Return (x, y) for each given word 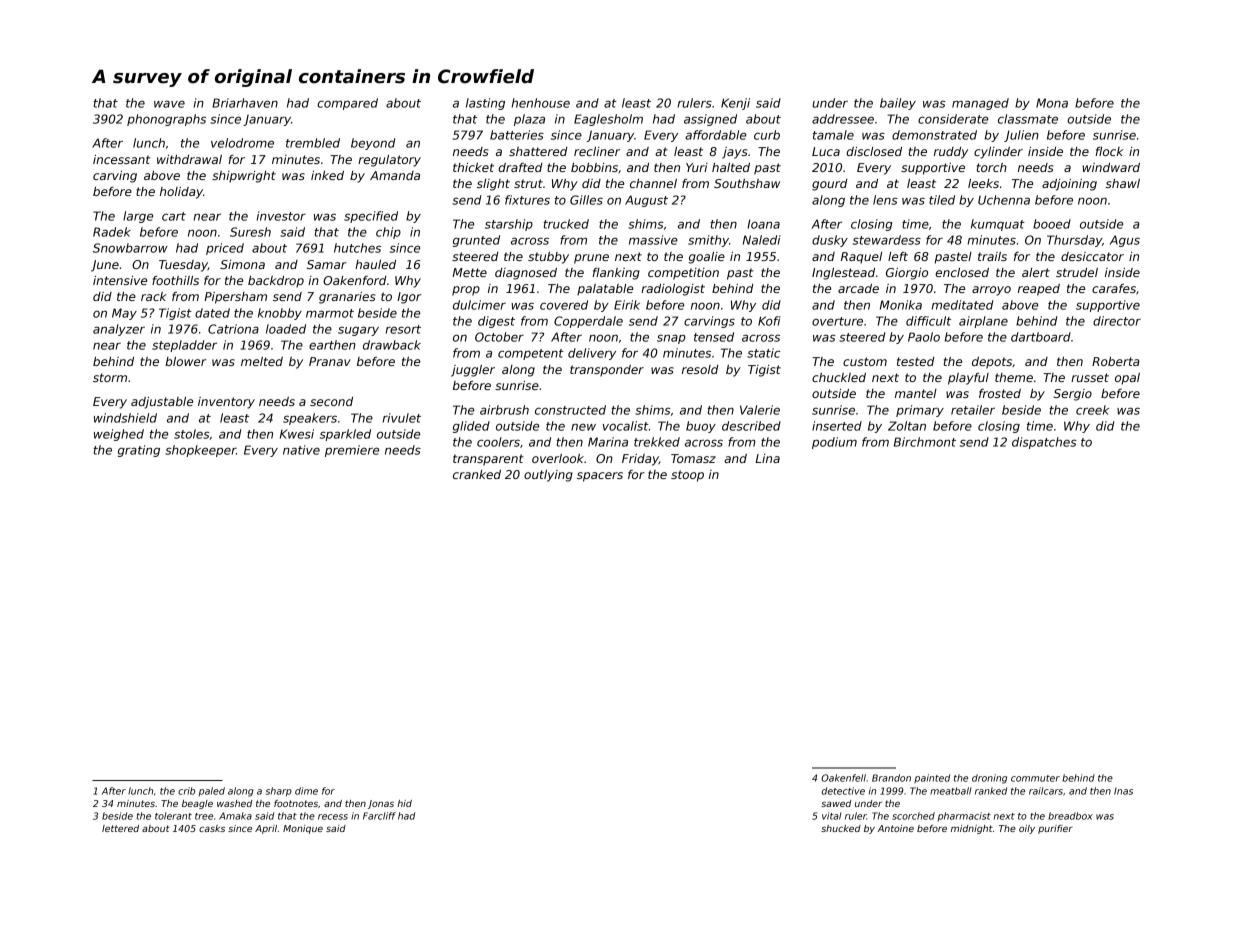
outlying (548, 476)
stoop (687, 476)
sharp (279, 792)
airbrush (504, 410)
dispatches (1044, 443)
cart (174, 216)
